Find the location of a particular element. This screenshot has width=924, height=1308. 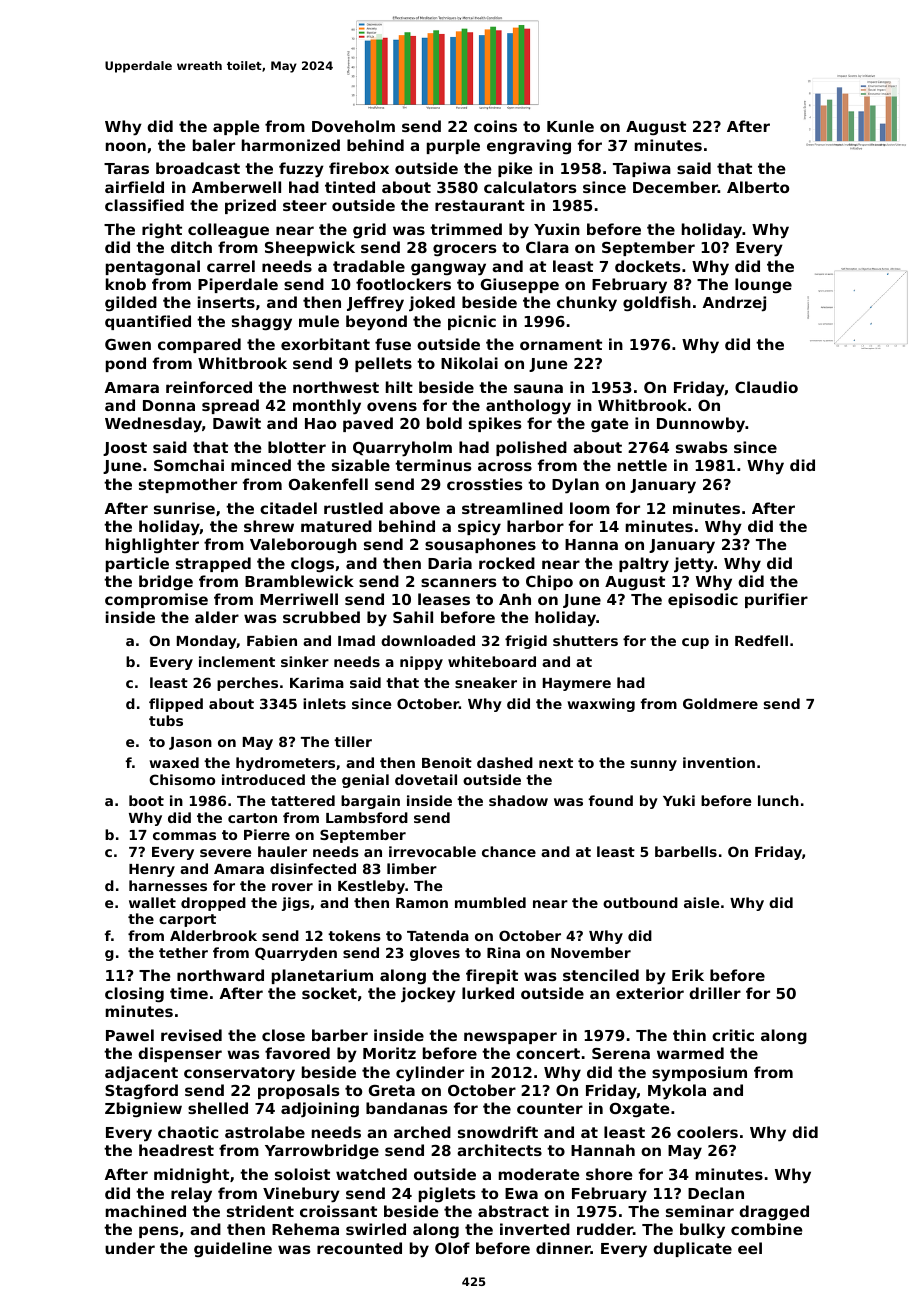

Claudio is located at coordinates (766, 387).
